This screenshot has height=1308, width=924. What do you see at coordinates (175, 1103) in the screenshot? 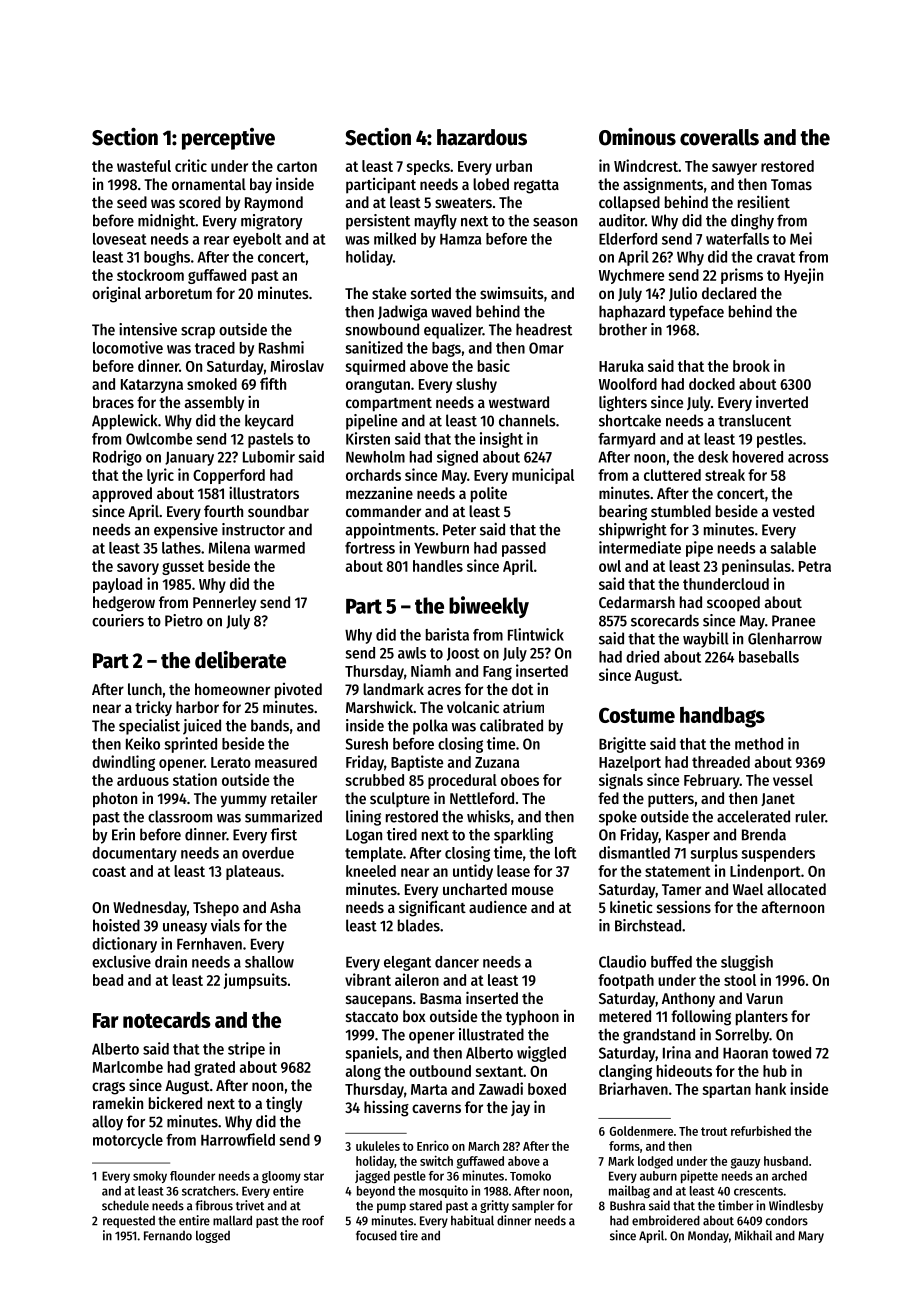
I see `bickered` at bounding box center [175, 1103].
